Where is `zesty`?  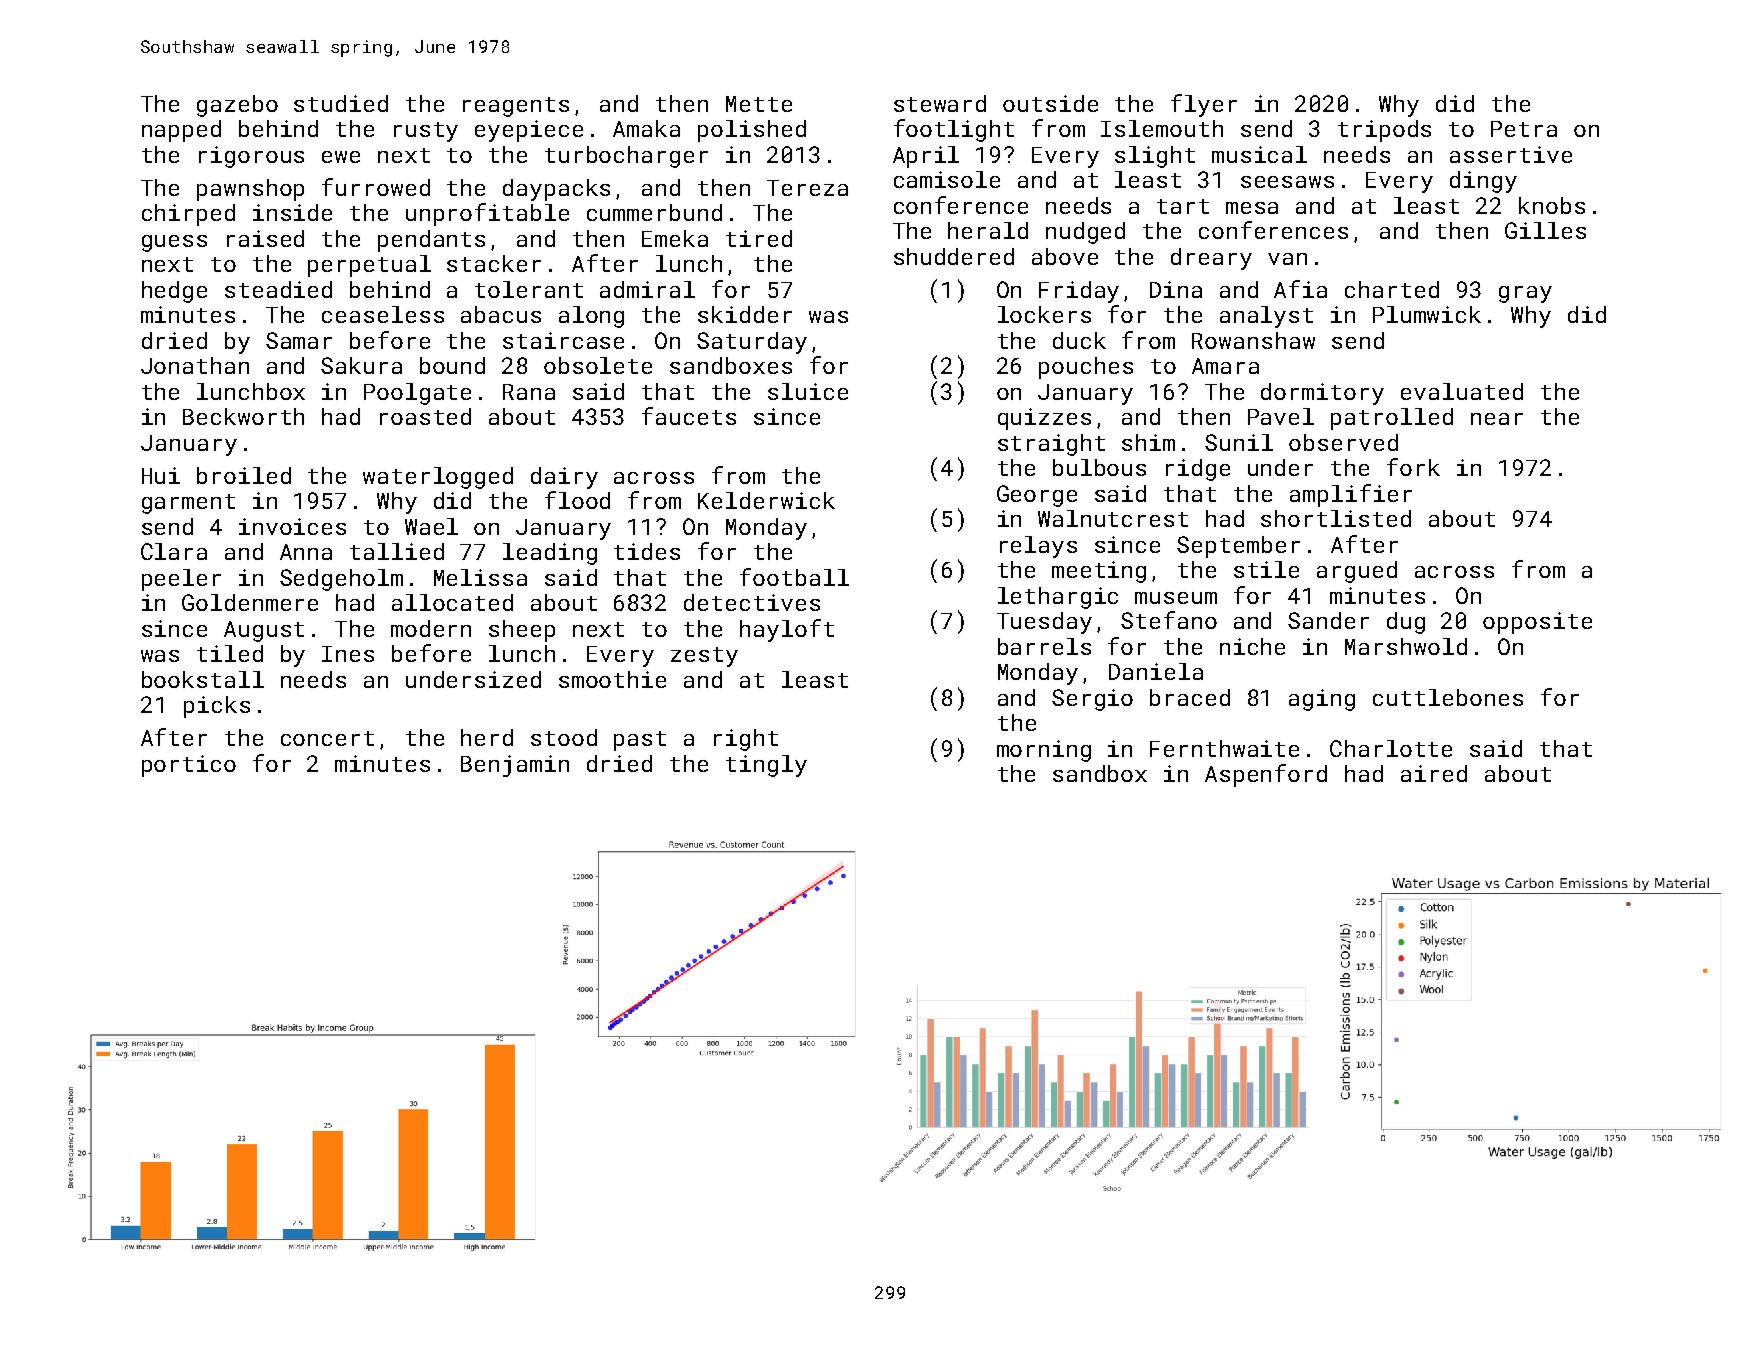 zesty is located at coordinates (704, 657).
